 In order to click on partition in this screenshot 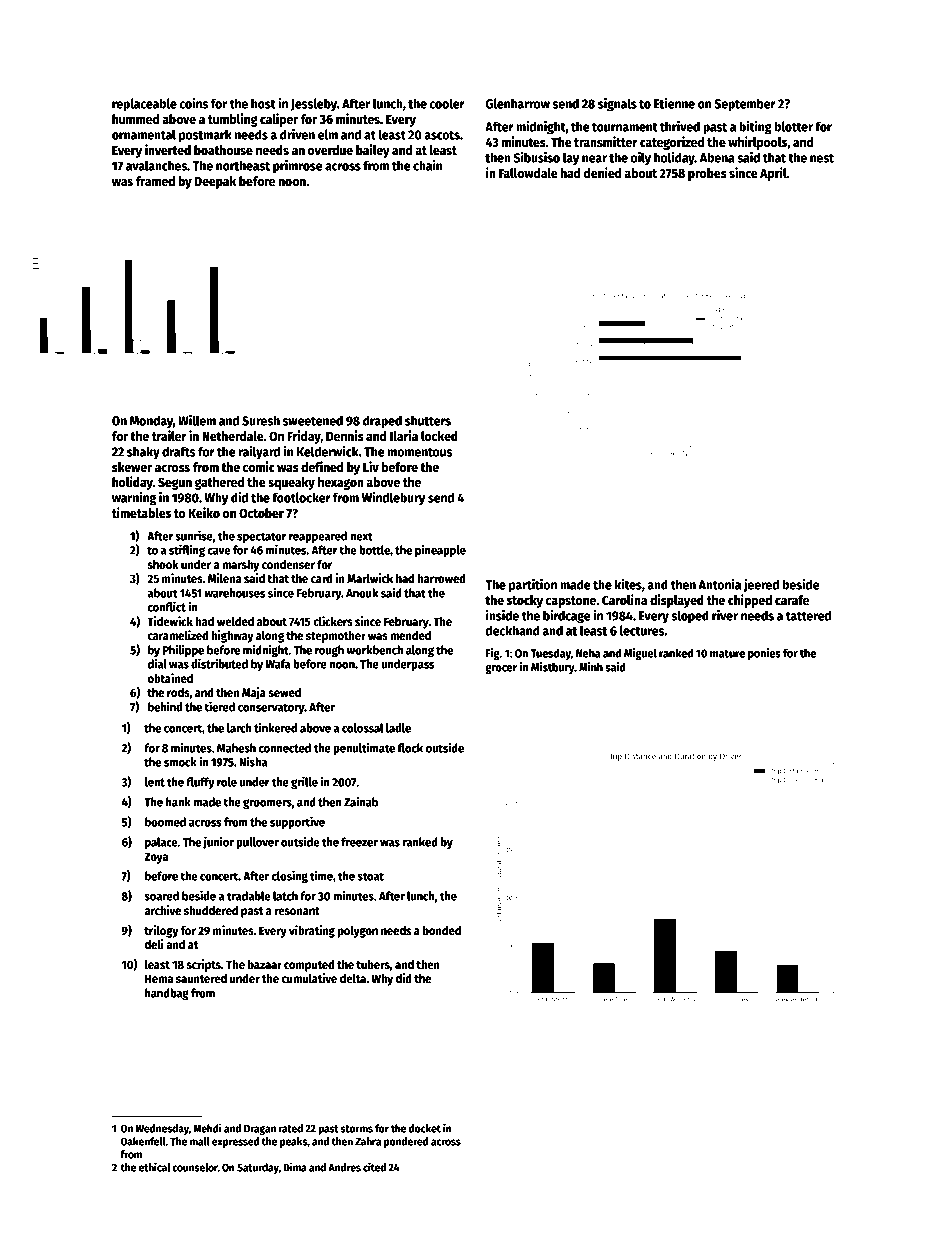, I will do `click(533, 586)`.
